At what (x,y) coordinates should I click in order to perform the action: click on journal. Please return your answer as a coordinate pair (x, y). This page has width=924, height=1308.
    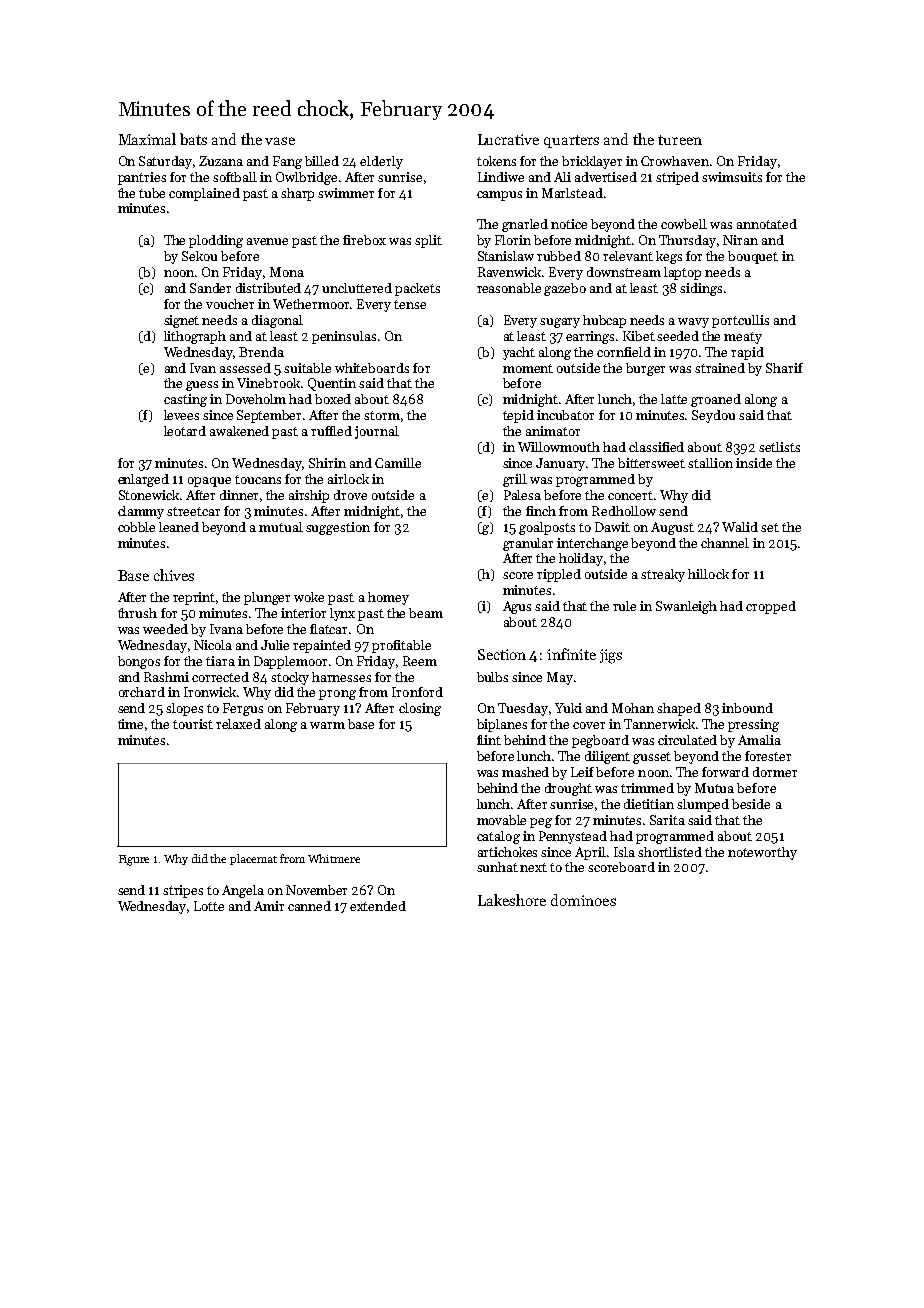
    Looking at the image, I should click on (377, 432).
